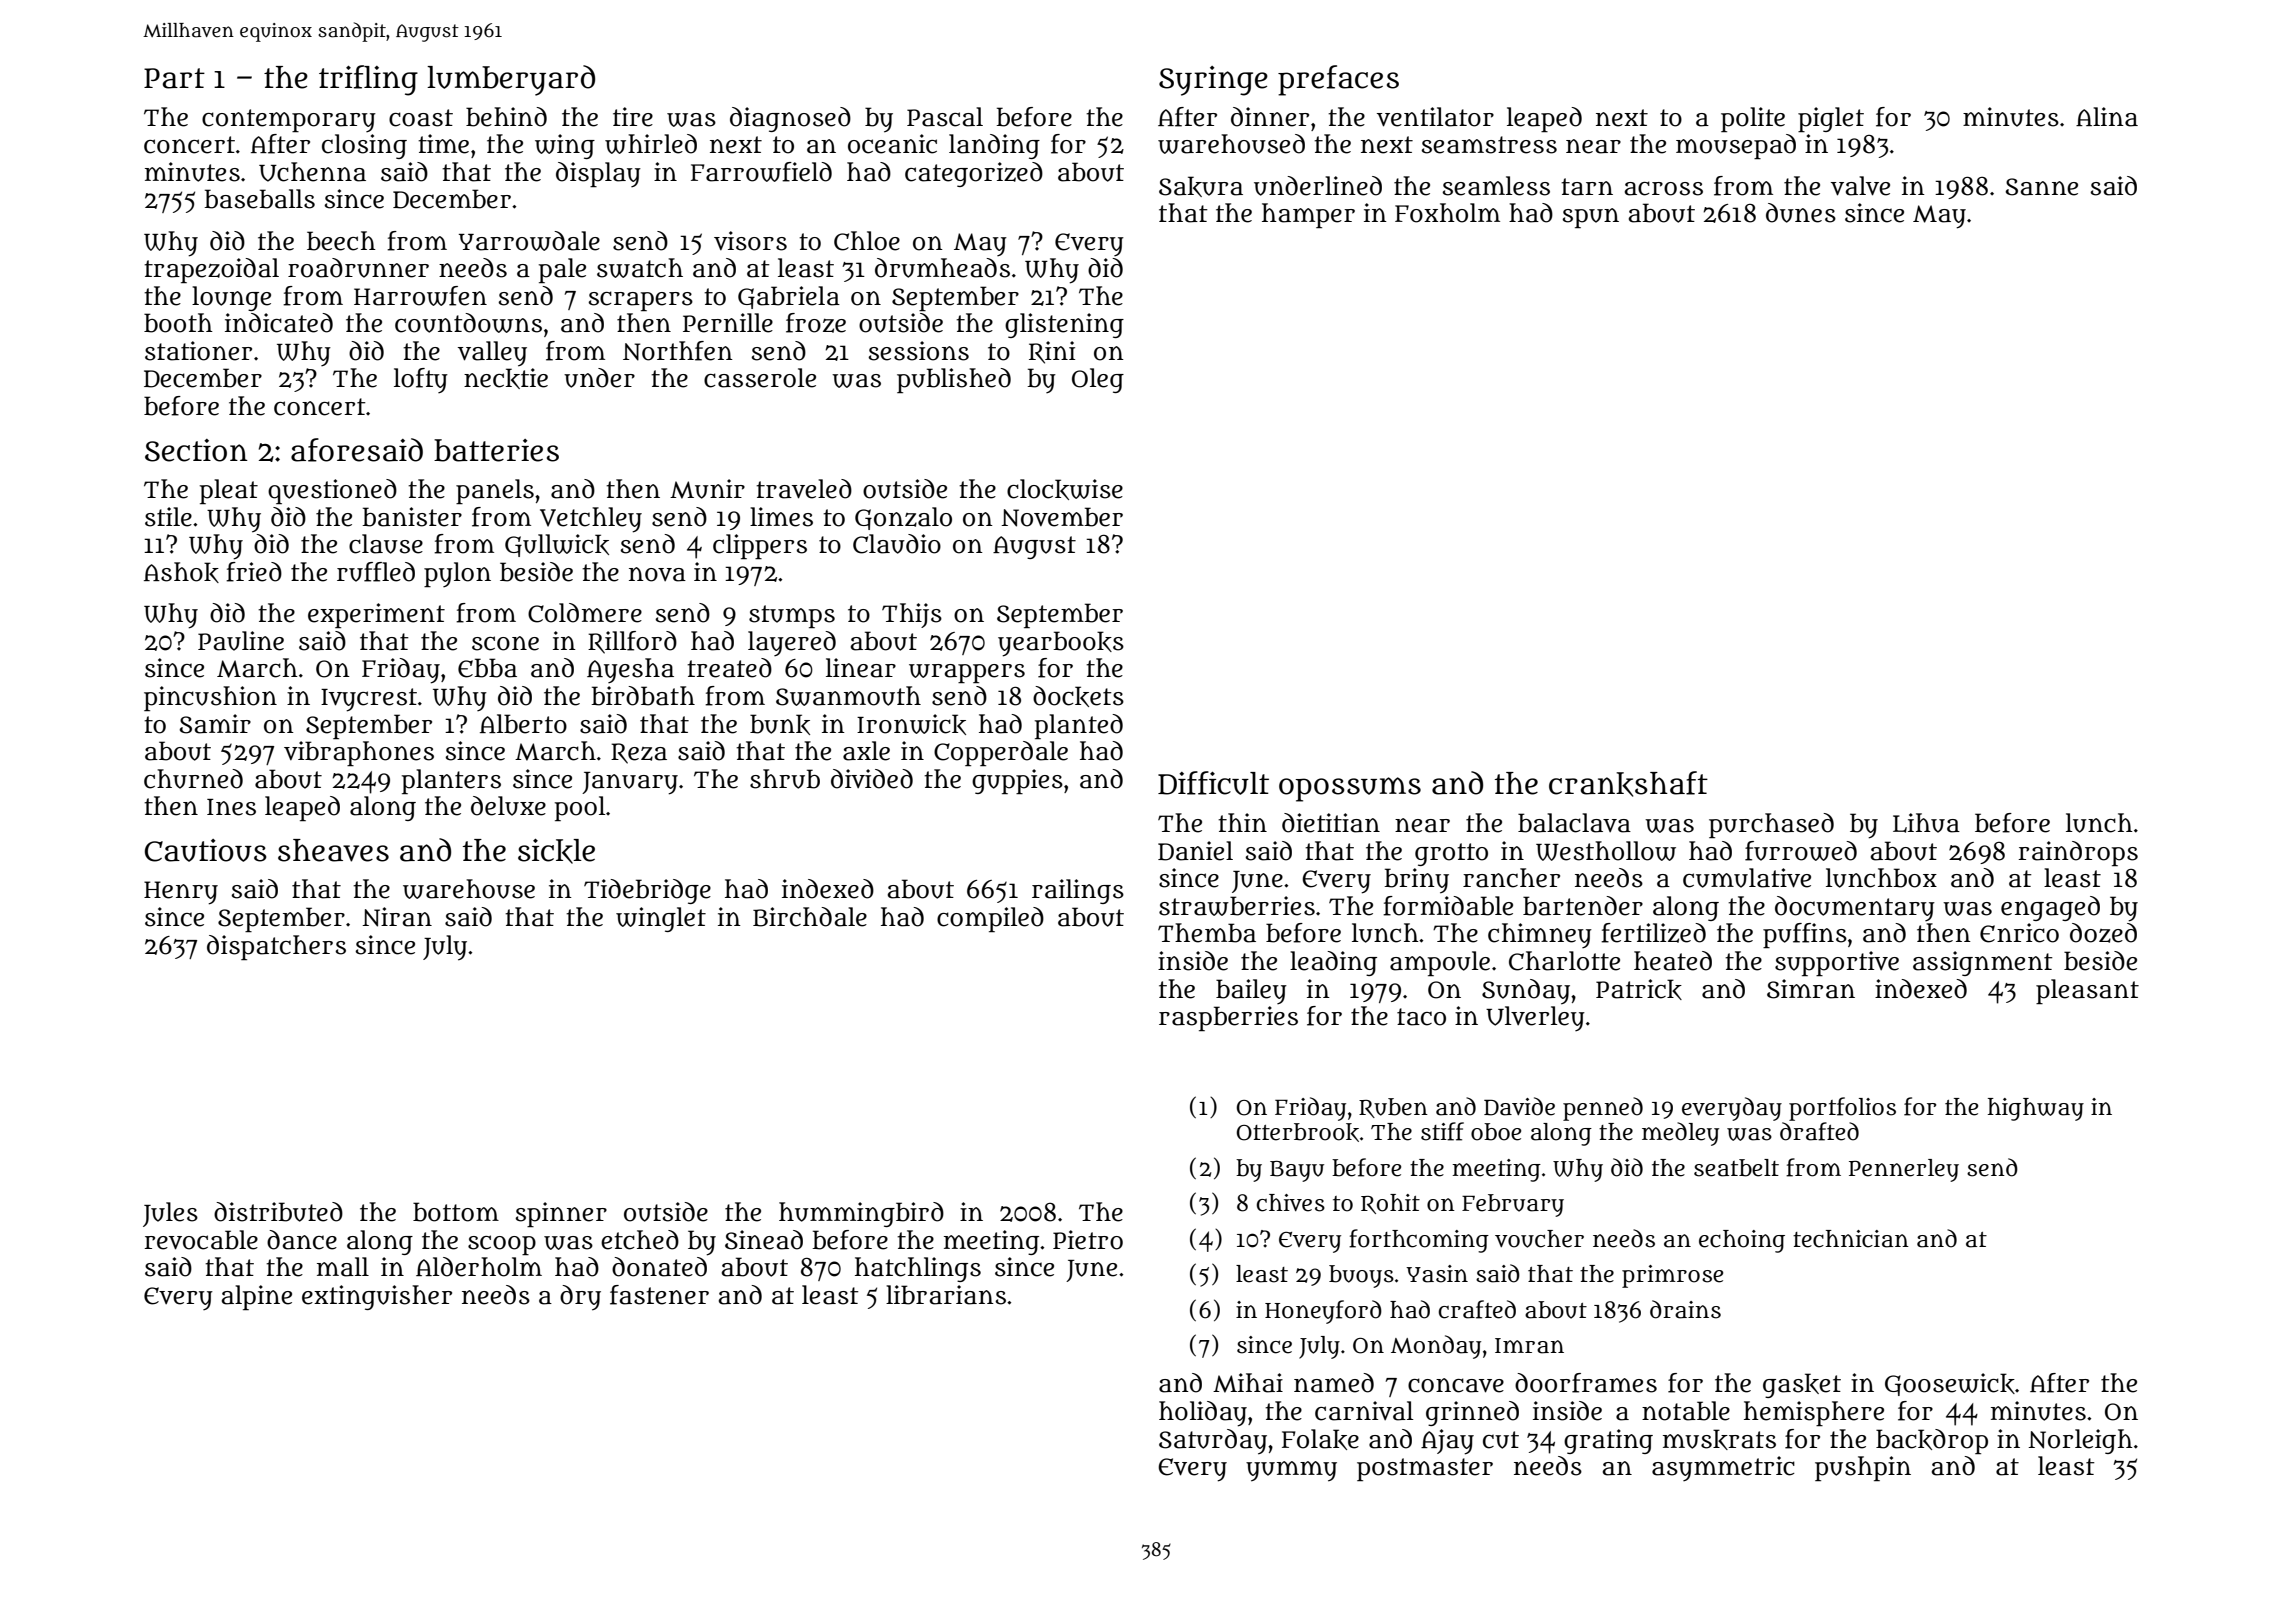 Image resolution: width=2282 pixels, height=1614 pixels. What do you see at coordinates (1213, 81) in the screenshot?
I see `Syringe` at bounding box center [1213, 81].
